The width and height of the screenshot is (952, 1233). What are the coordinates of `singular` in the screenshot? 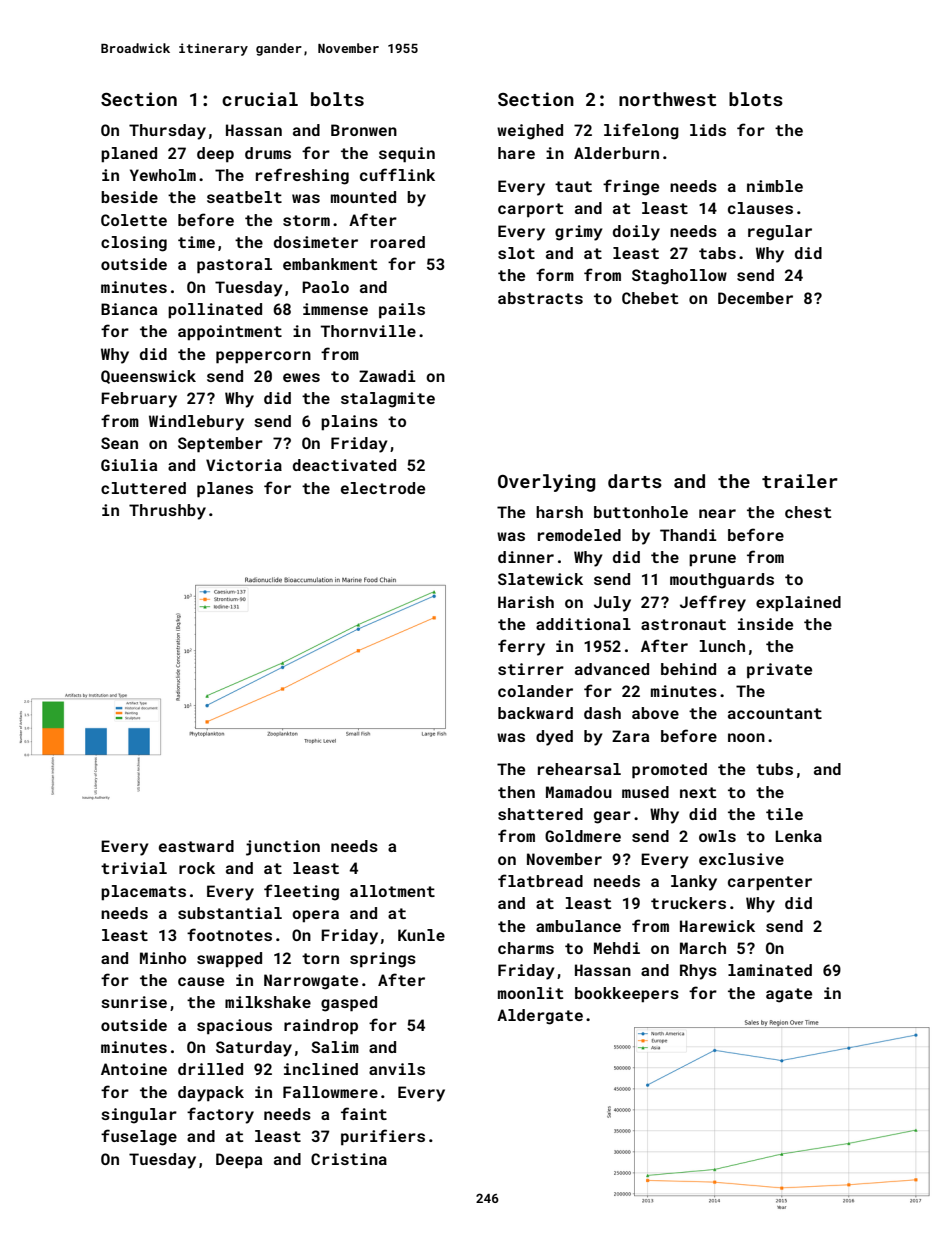 It's located at (139, 1116).
